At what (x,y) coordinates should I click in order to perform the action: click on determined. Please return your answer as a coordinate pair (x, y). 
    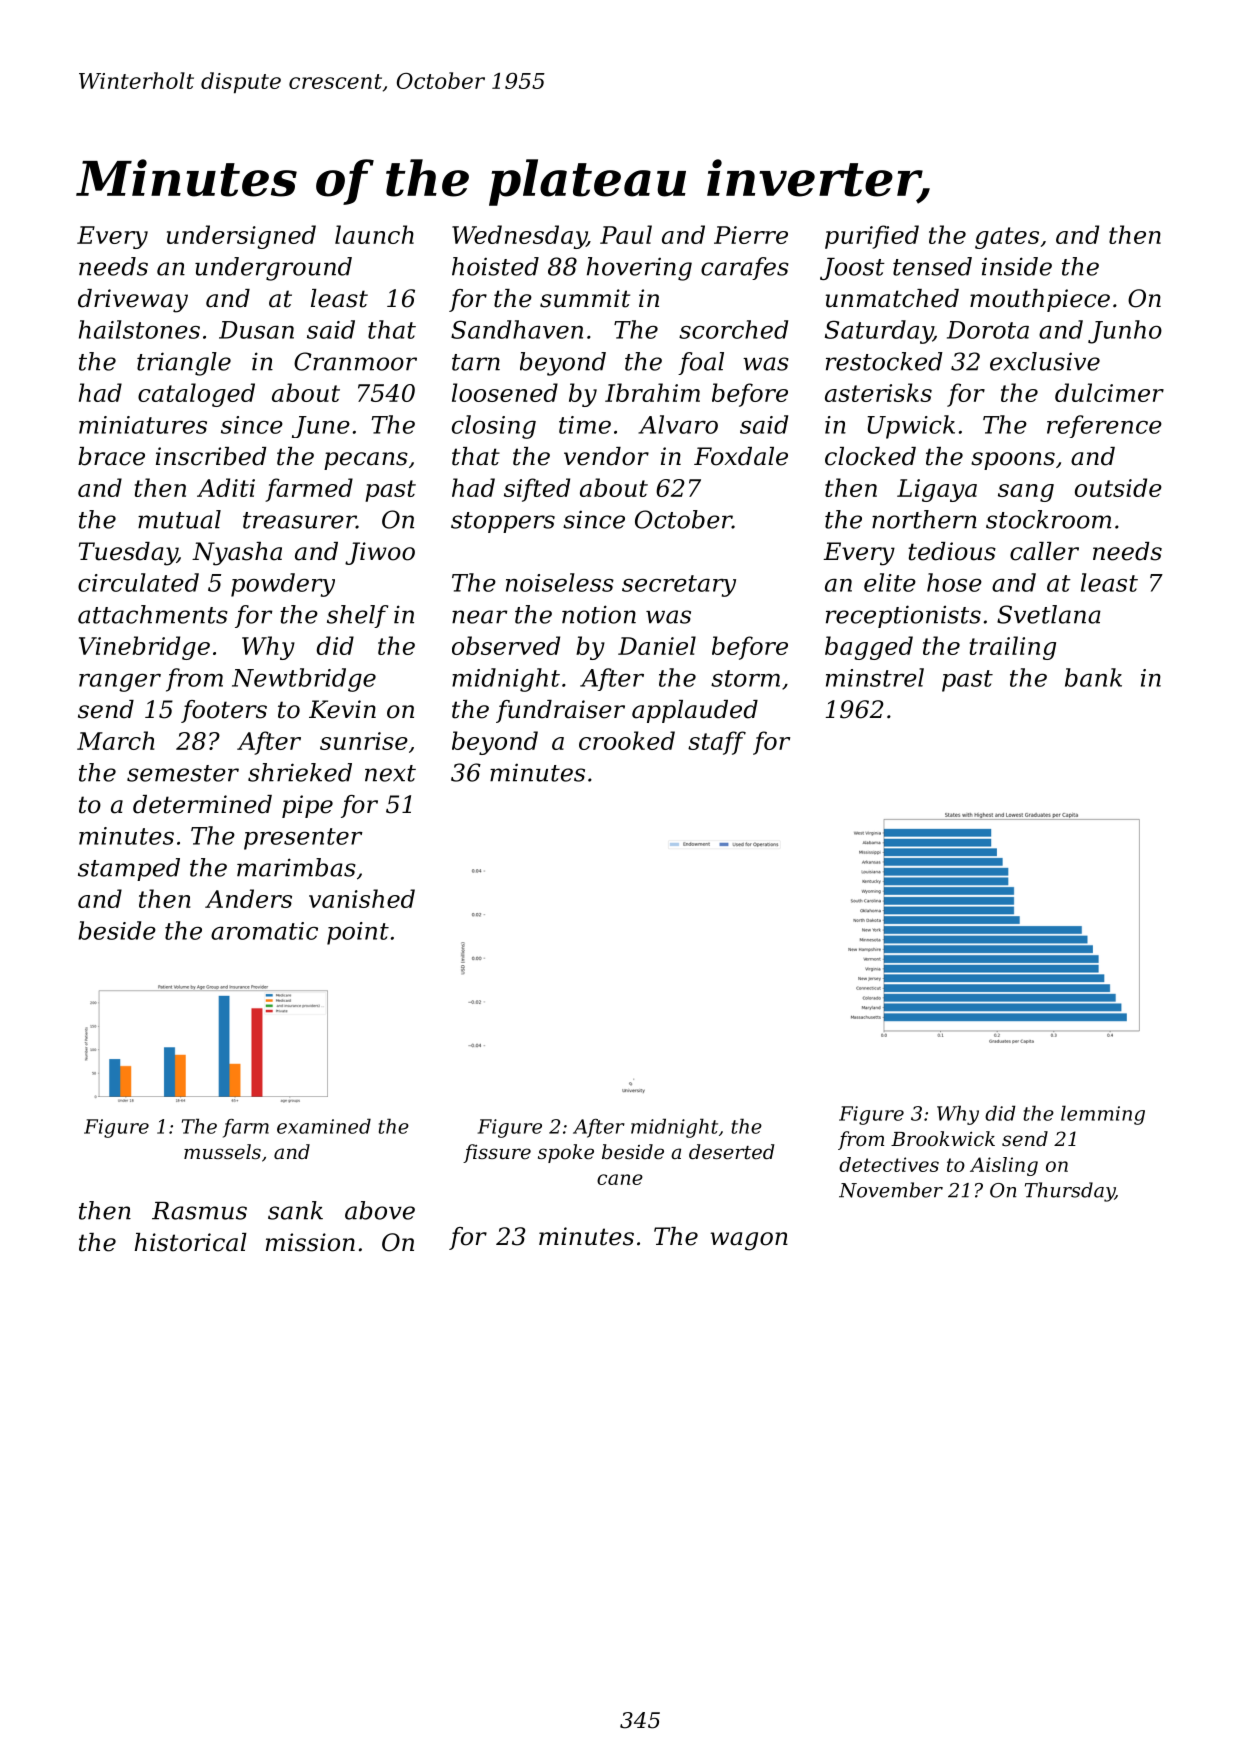
    Looking at the image, I should click on (202, 804).
